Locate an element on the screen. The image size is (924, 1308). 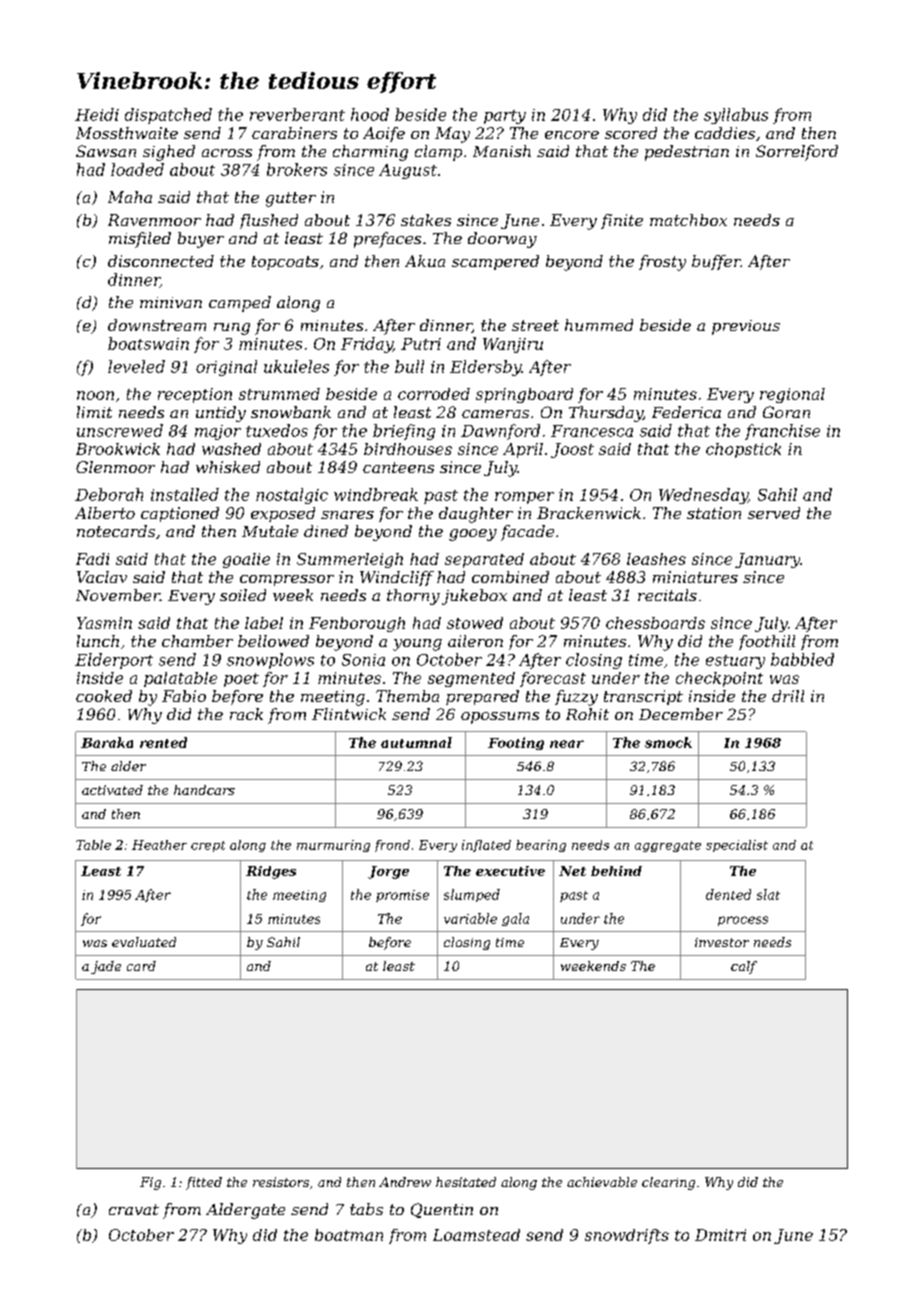
handcars is located at coordinates (204, 790).
